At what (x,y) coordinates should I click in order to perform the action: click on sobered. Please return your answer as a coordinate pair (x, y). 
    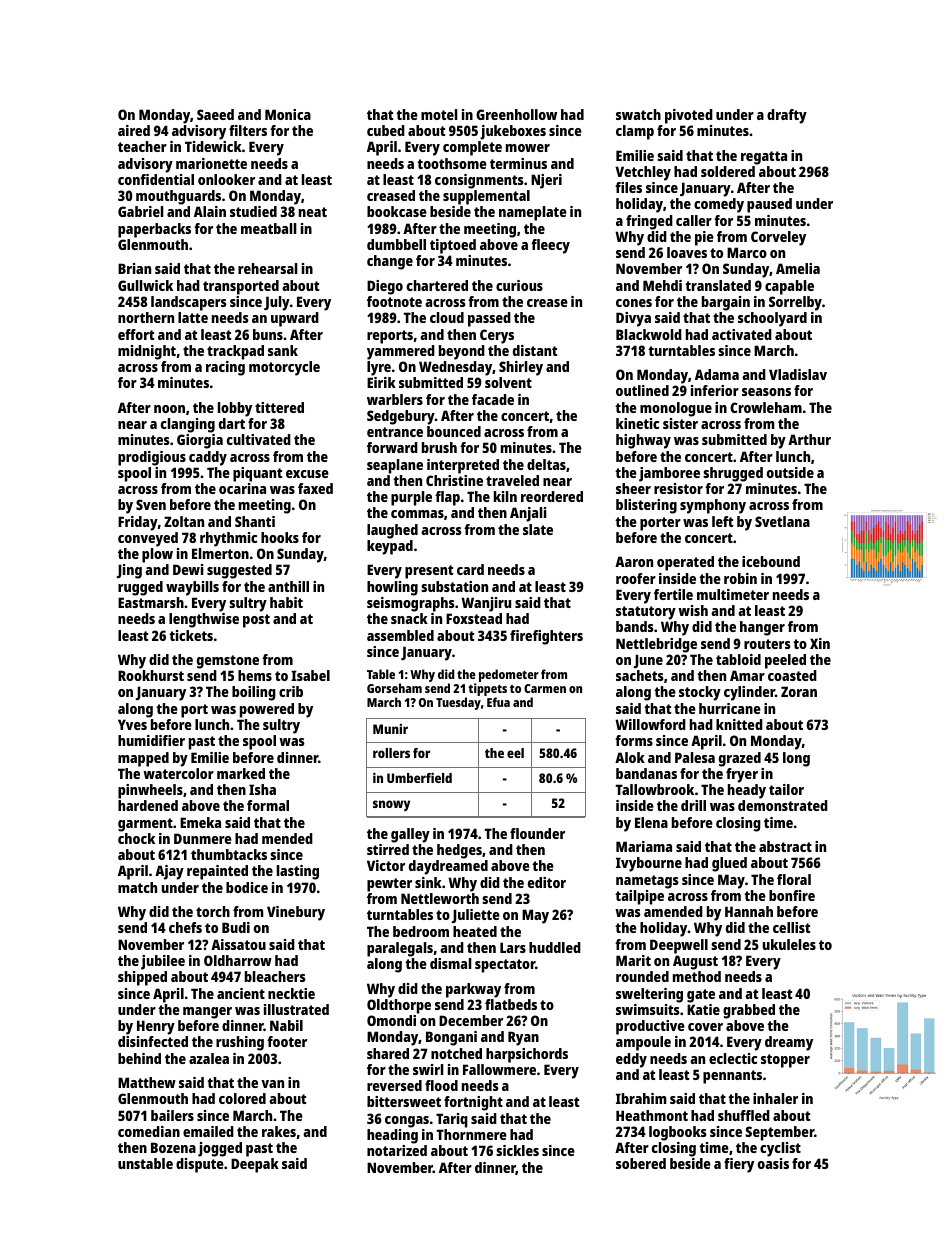
    Looking at the image, I should click on (641, 1163).
